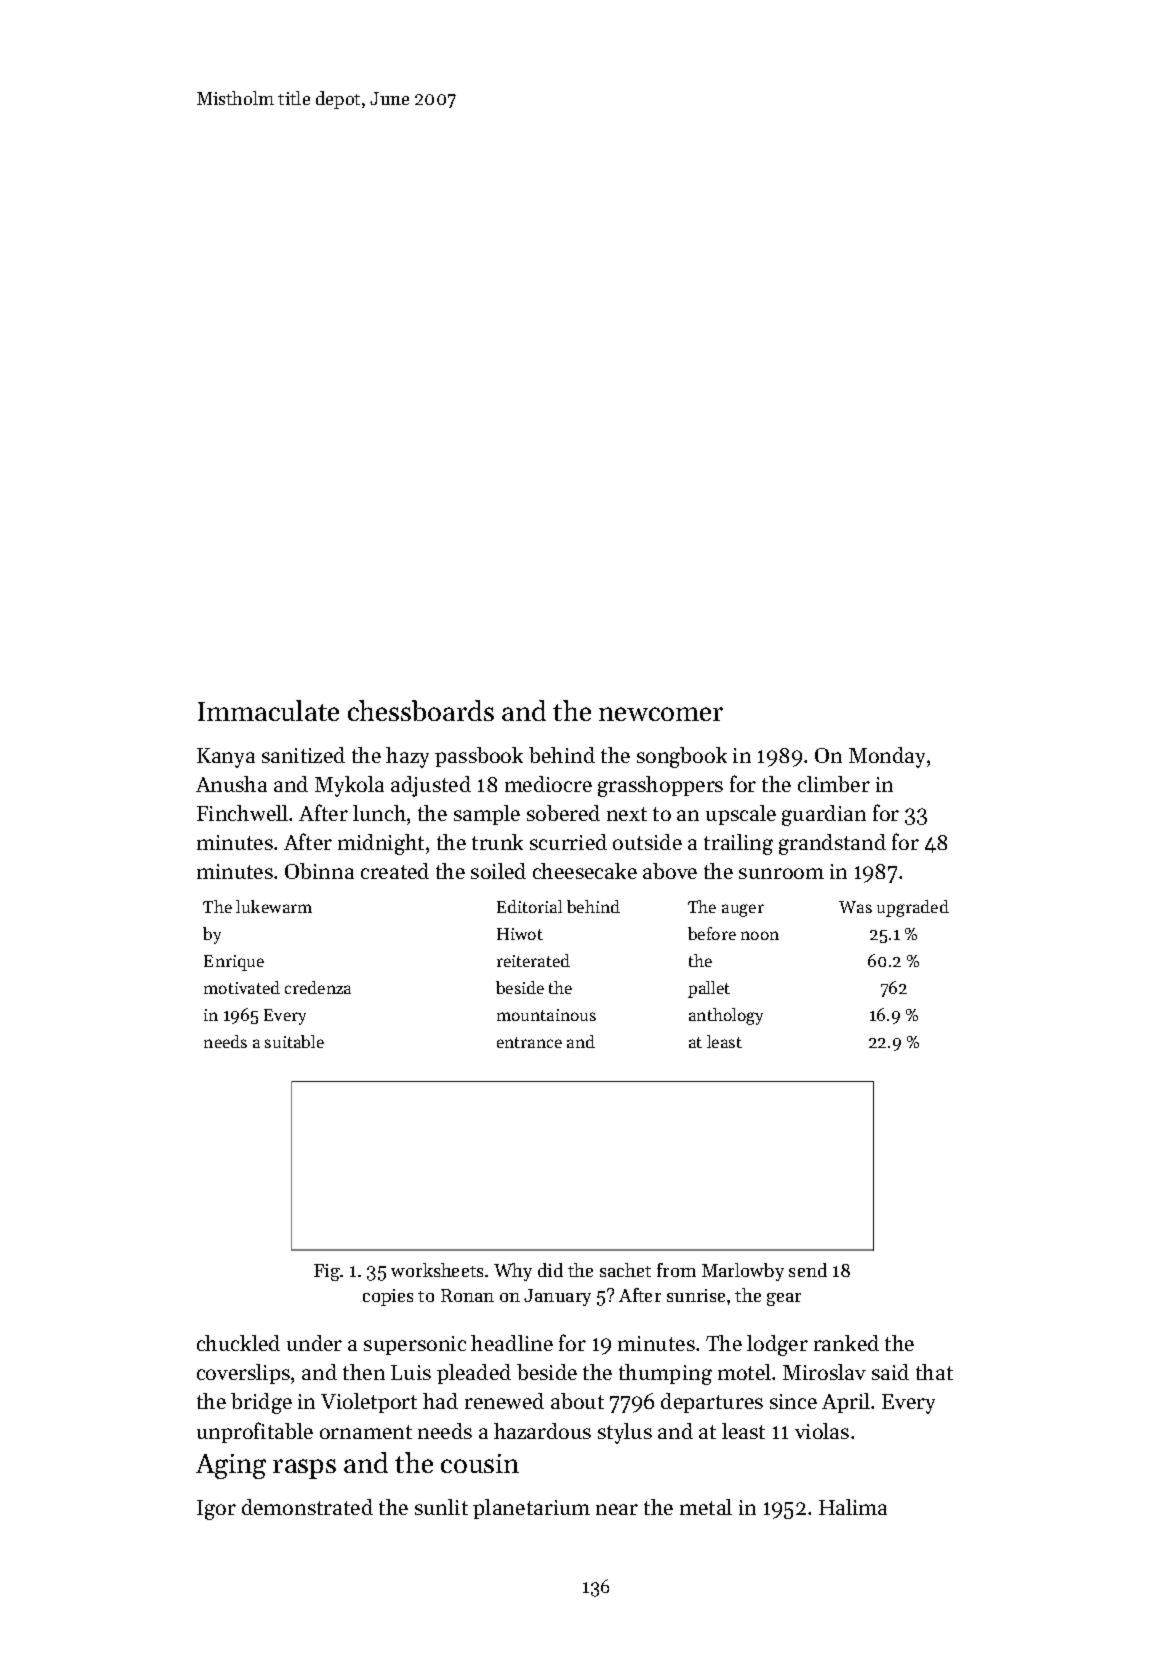  I want to click on reiterated, so click(533, 960).
